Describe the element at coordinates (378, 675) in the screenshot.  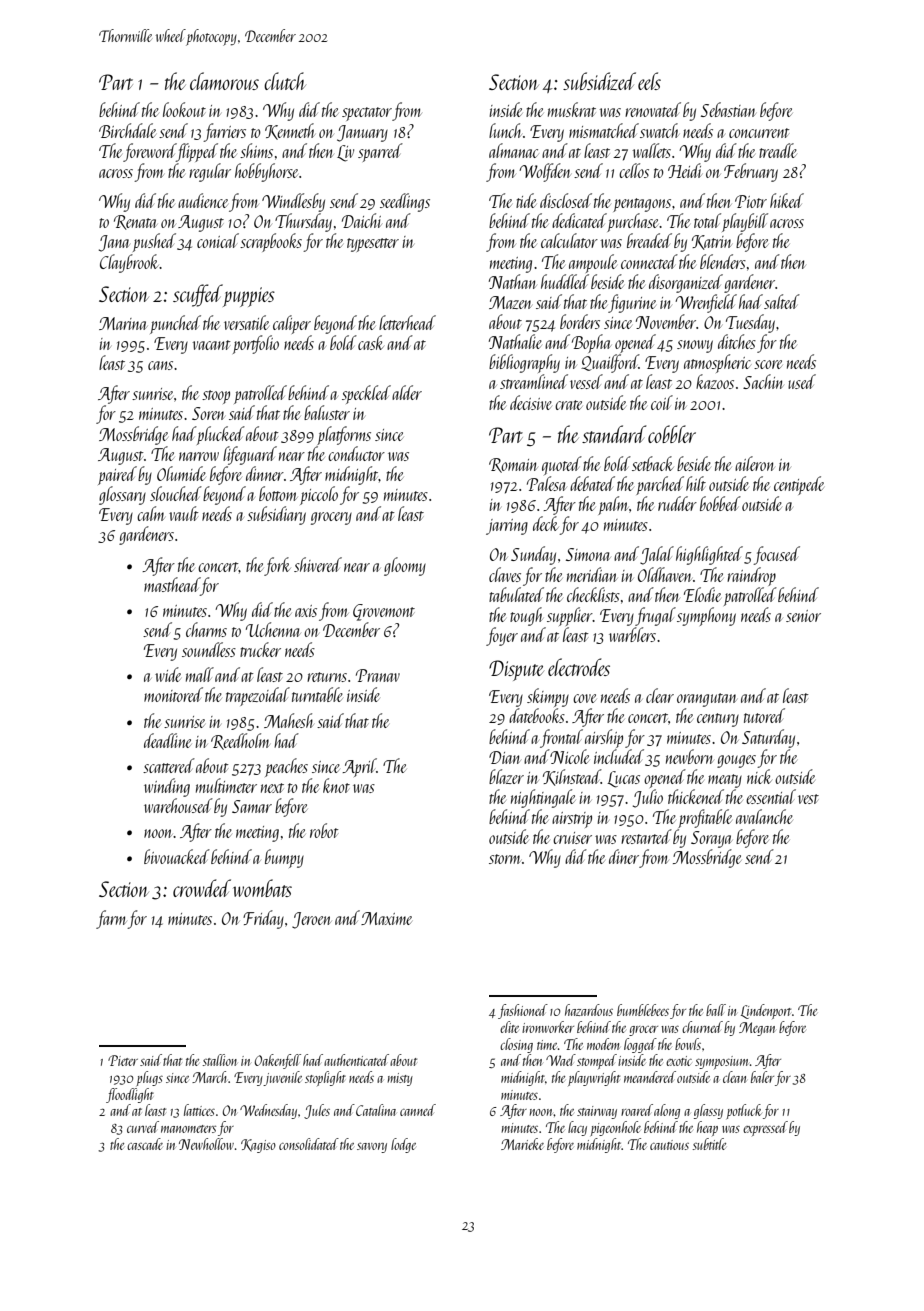
I see `Pranav` at that location.
